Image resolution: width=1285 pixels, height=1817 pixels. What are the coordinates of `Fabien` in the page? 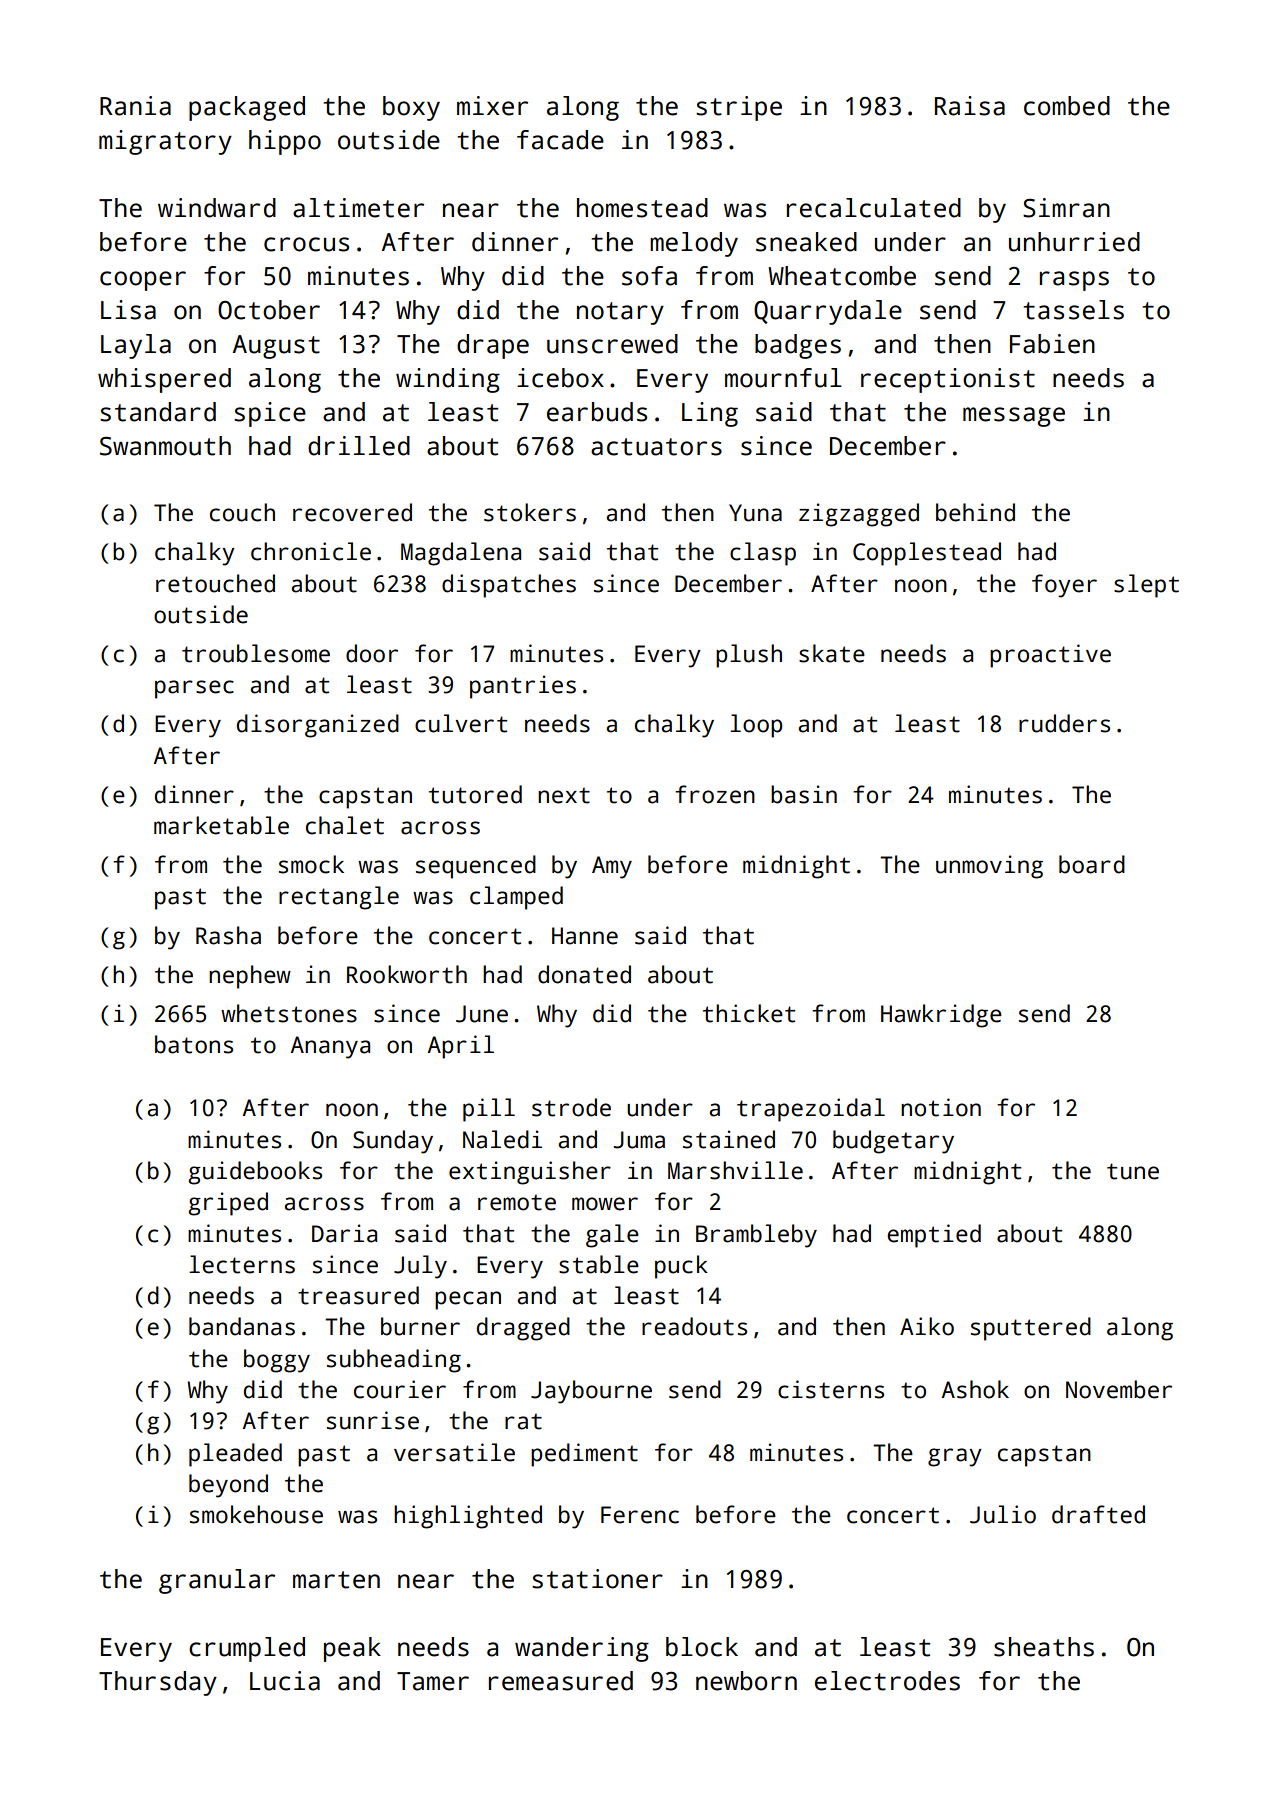 It's located at (1052, 344).
